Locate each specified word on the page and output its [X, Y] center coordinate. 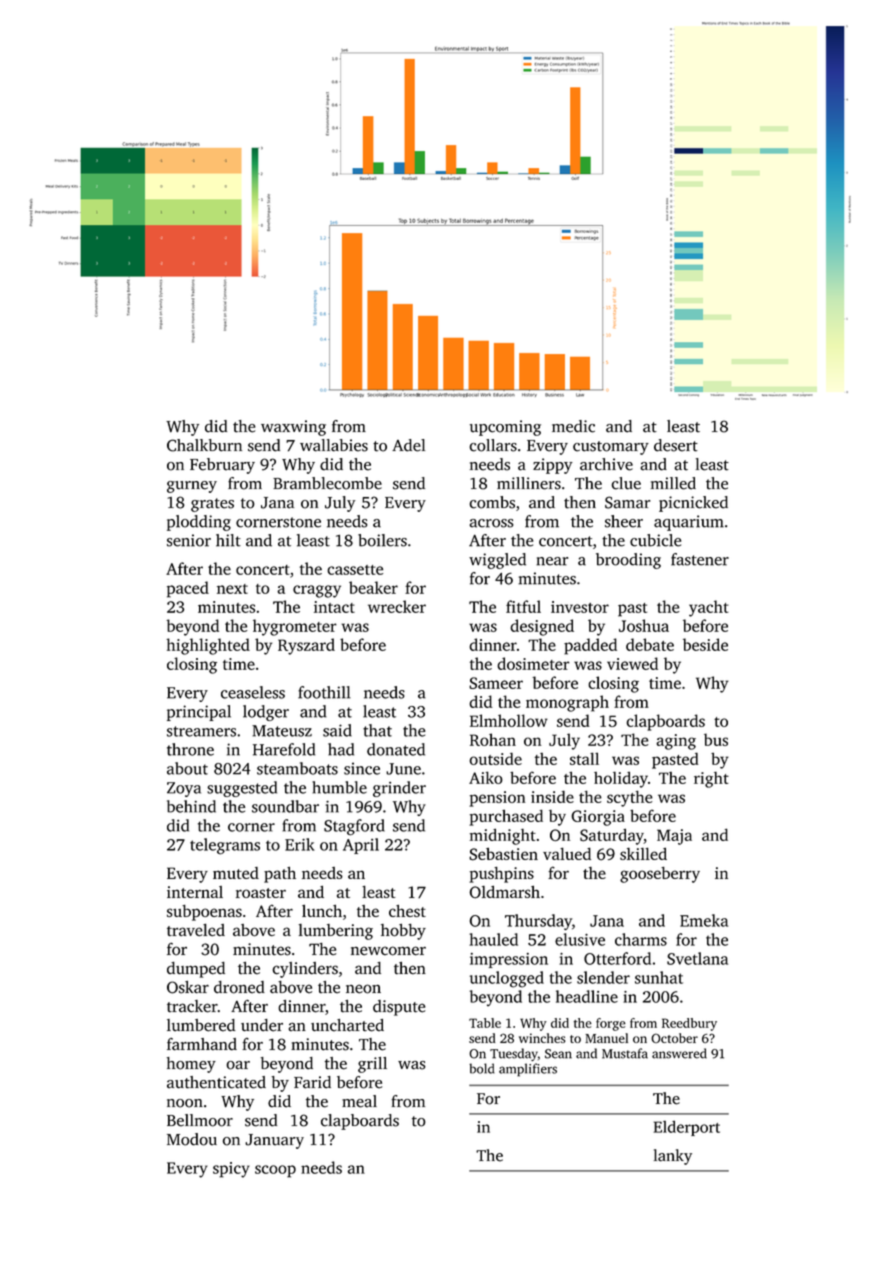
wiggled [497, 561]
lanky [673, 1157]
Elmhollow [509, 720]
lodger [266, 713]
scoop [275, 1171]
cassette [355, 570]
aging [676, 742]
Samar [627, 502]
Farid [312, 1082]
